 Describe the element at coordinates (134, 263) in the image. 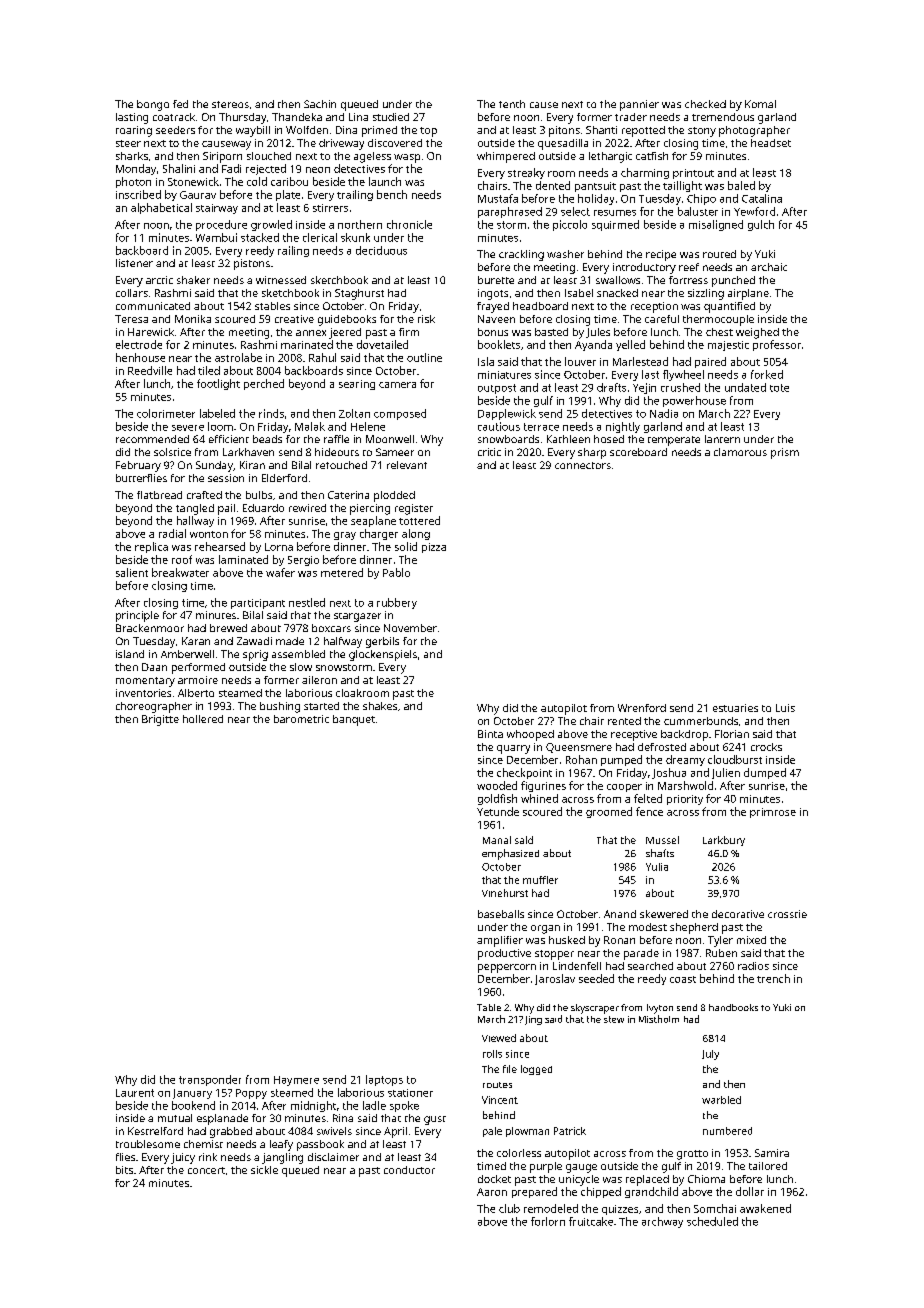

I see `listener` at that location.
